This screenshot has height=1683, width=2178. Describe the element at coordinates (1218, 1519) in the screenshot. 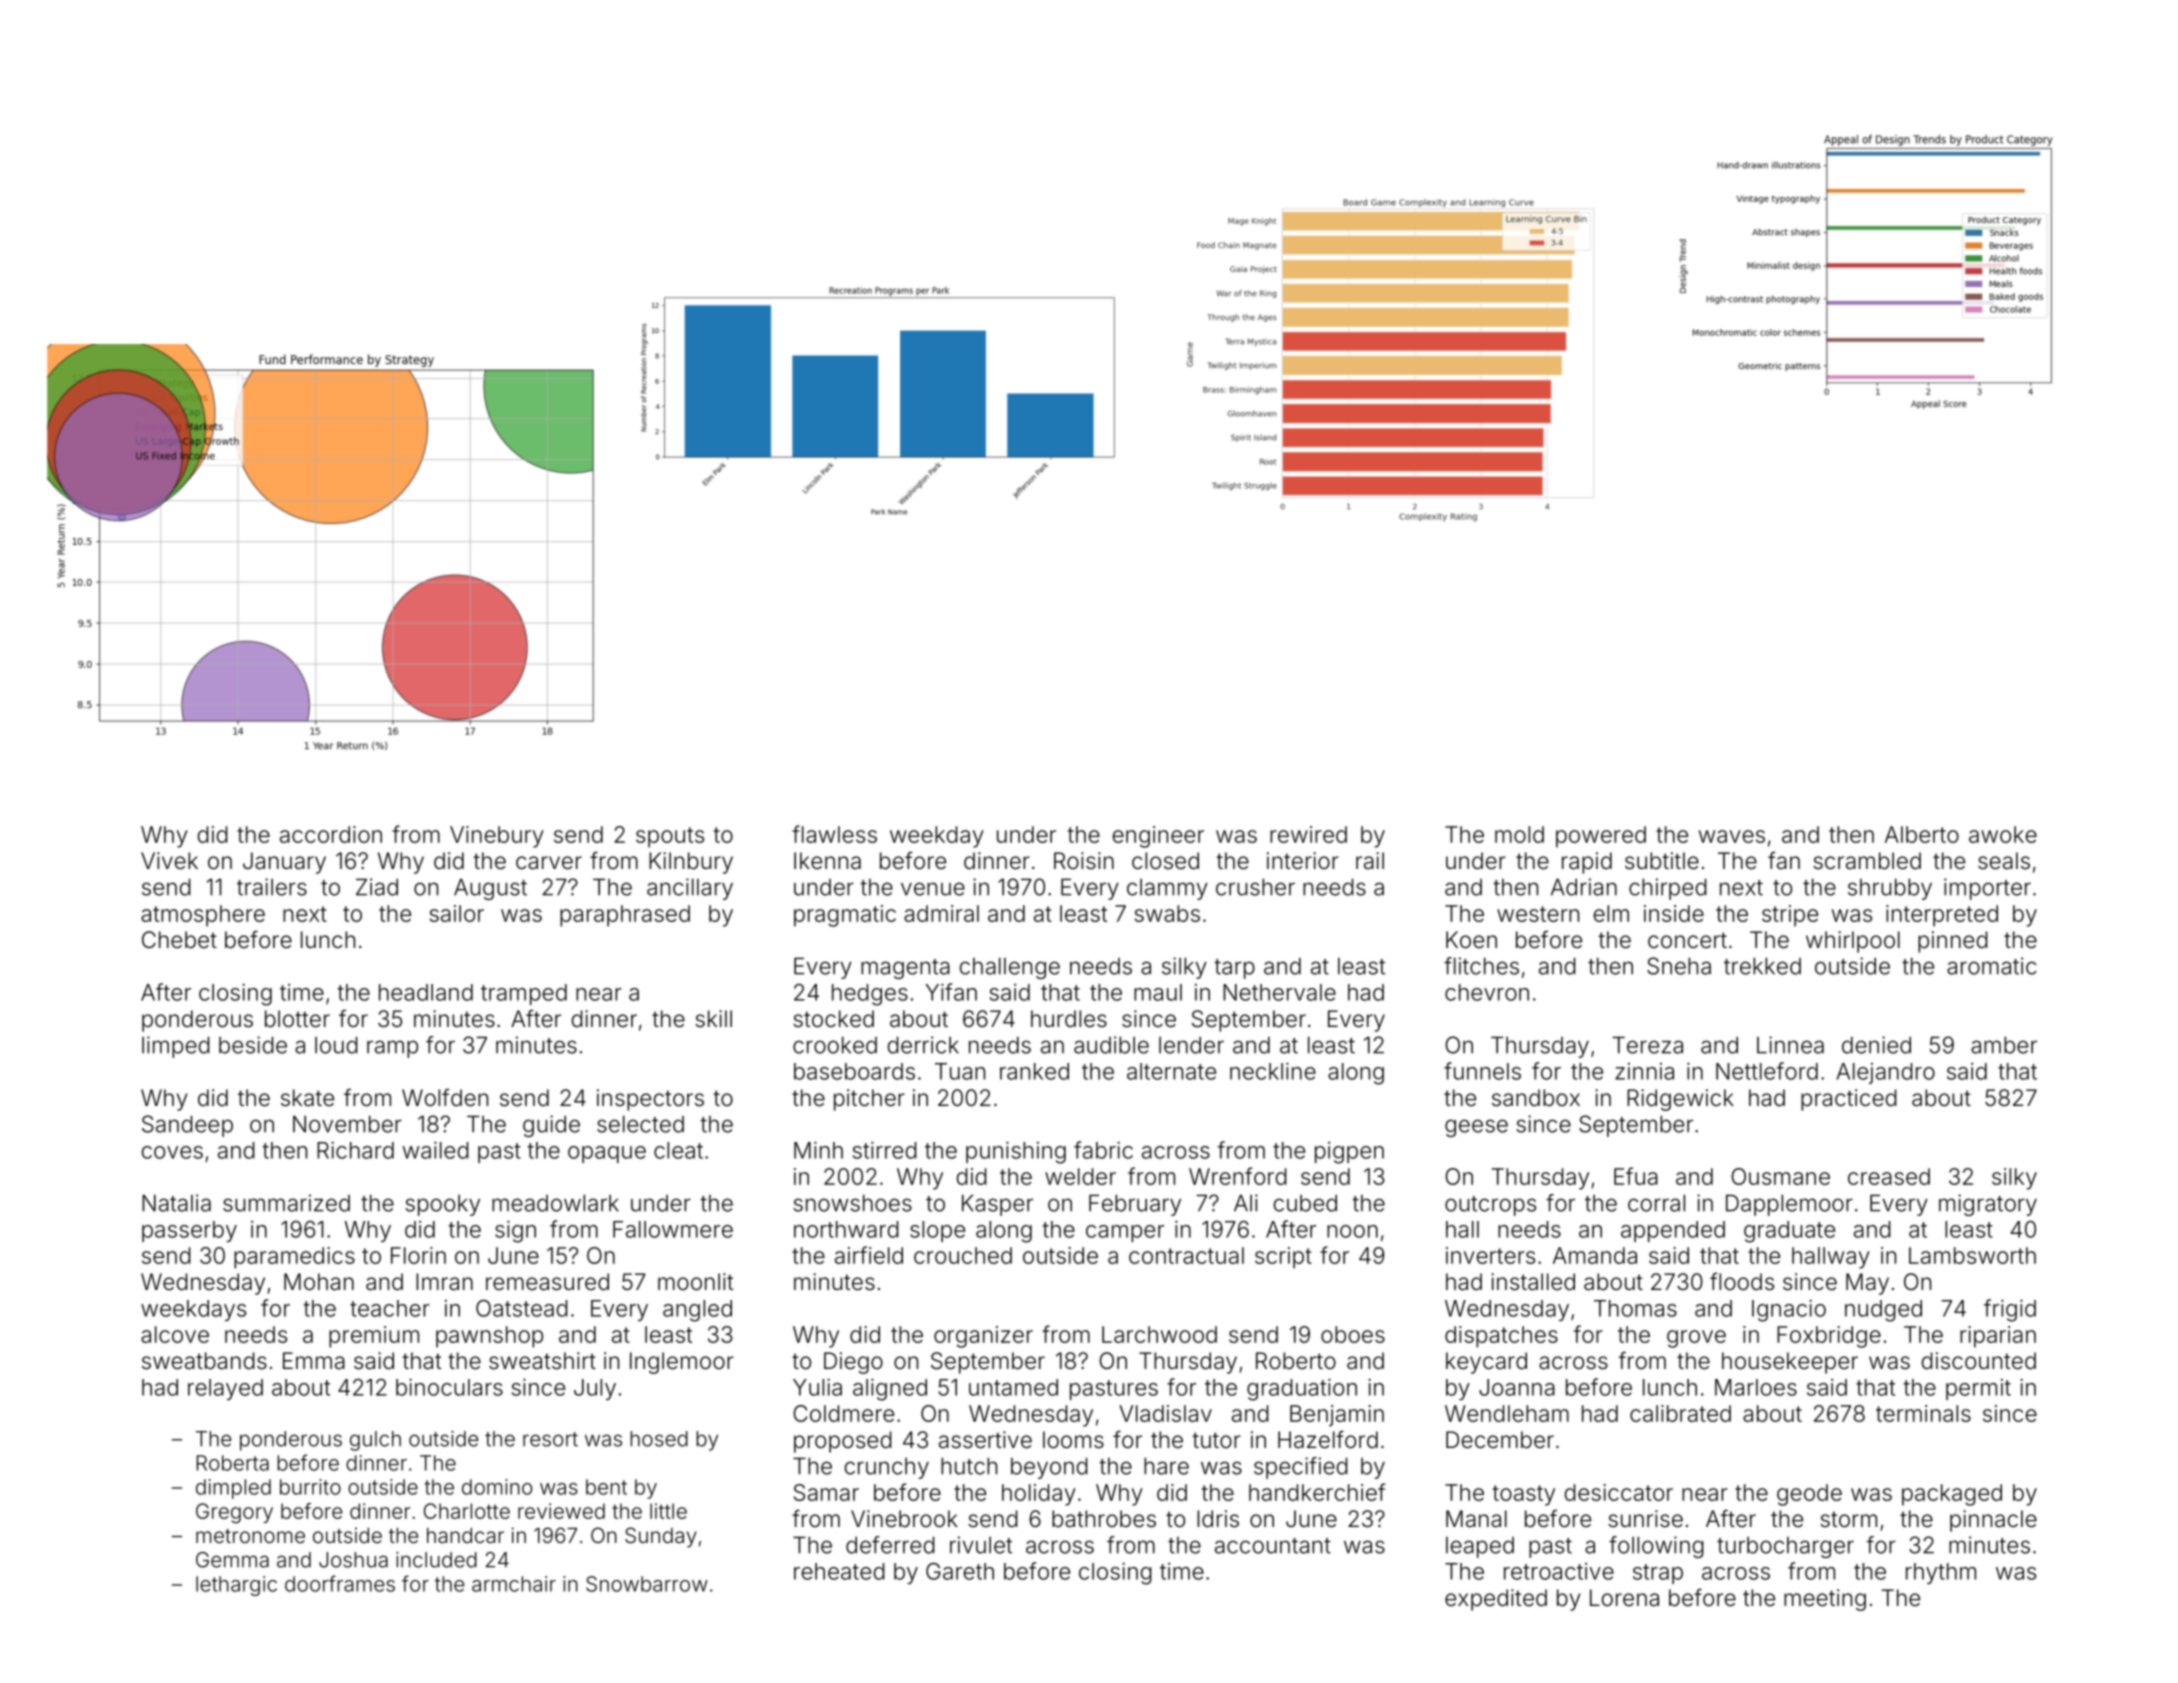

I see `Idris` at that location.
